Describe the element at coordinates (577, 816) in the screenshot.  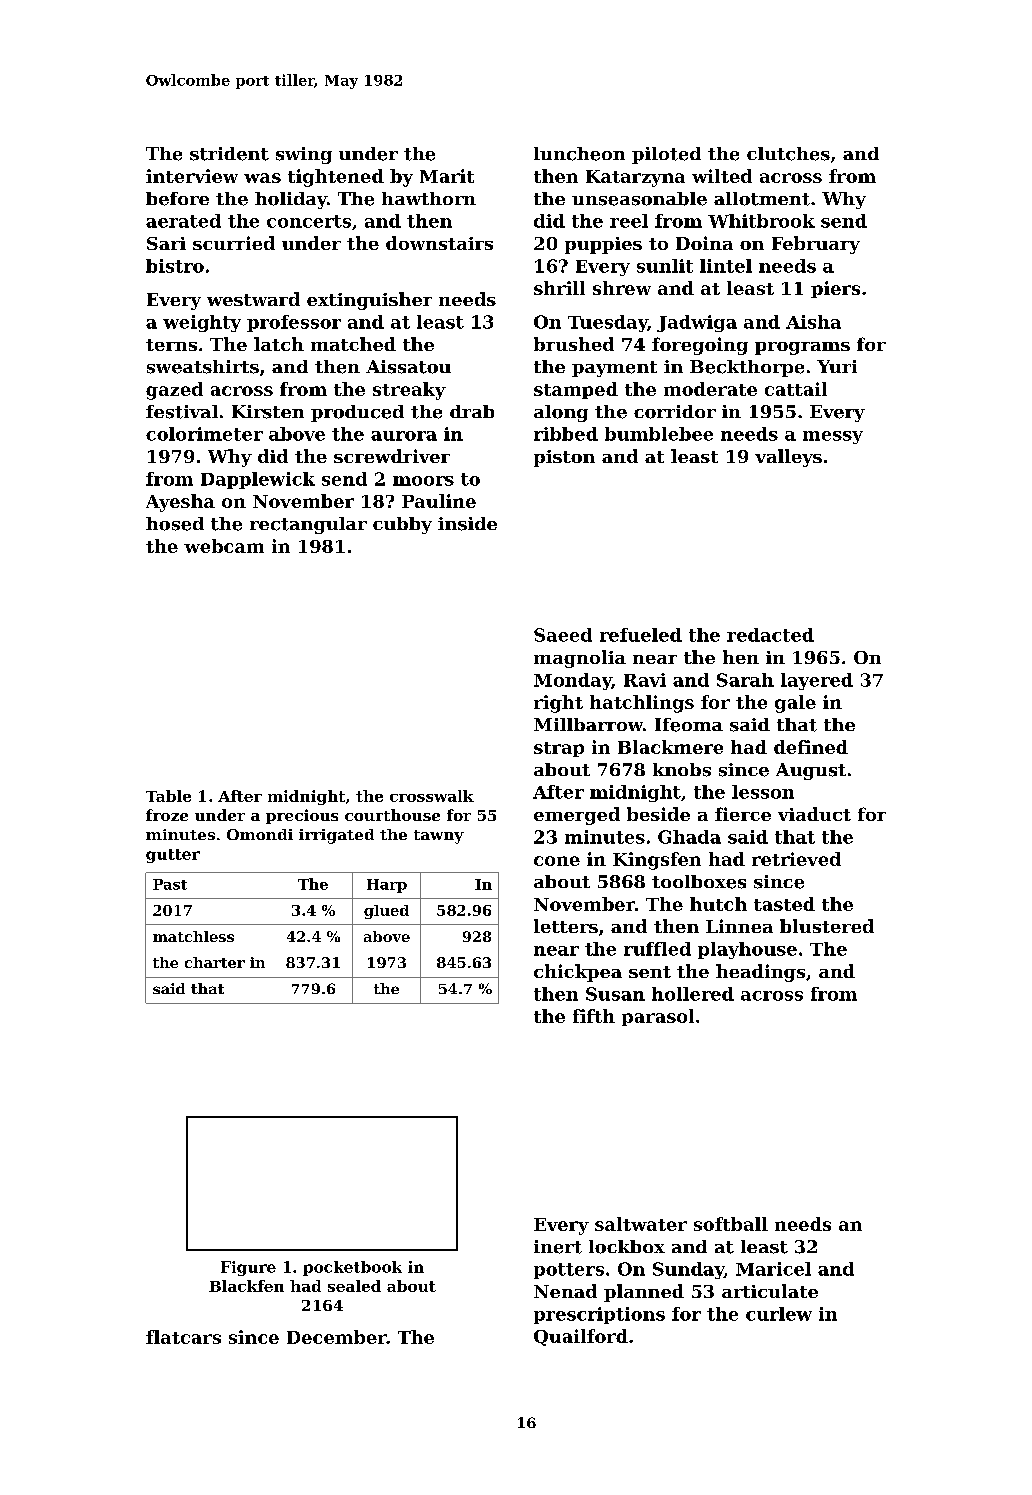
I see `emerged` at that location.
